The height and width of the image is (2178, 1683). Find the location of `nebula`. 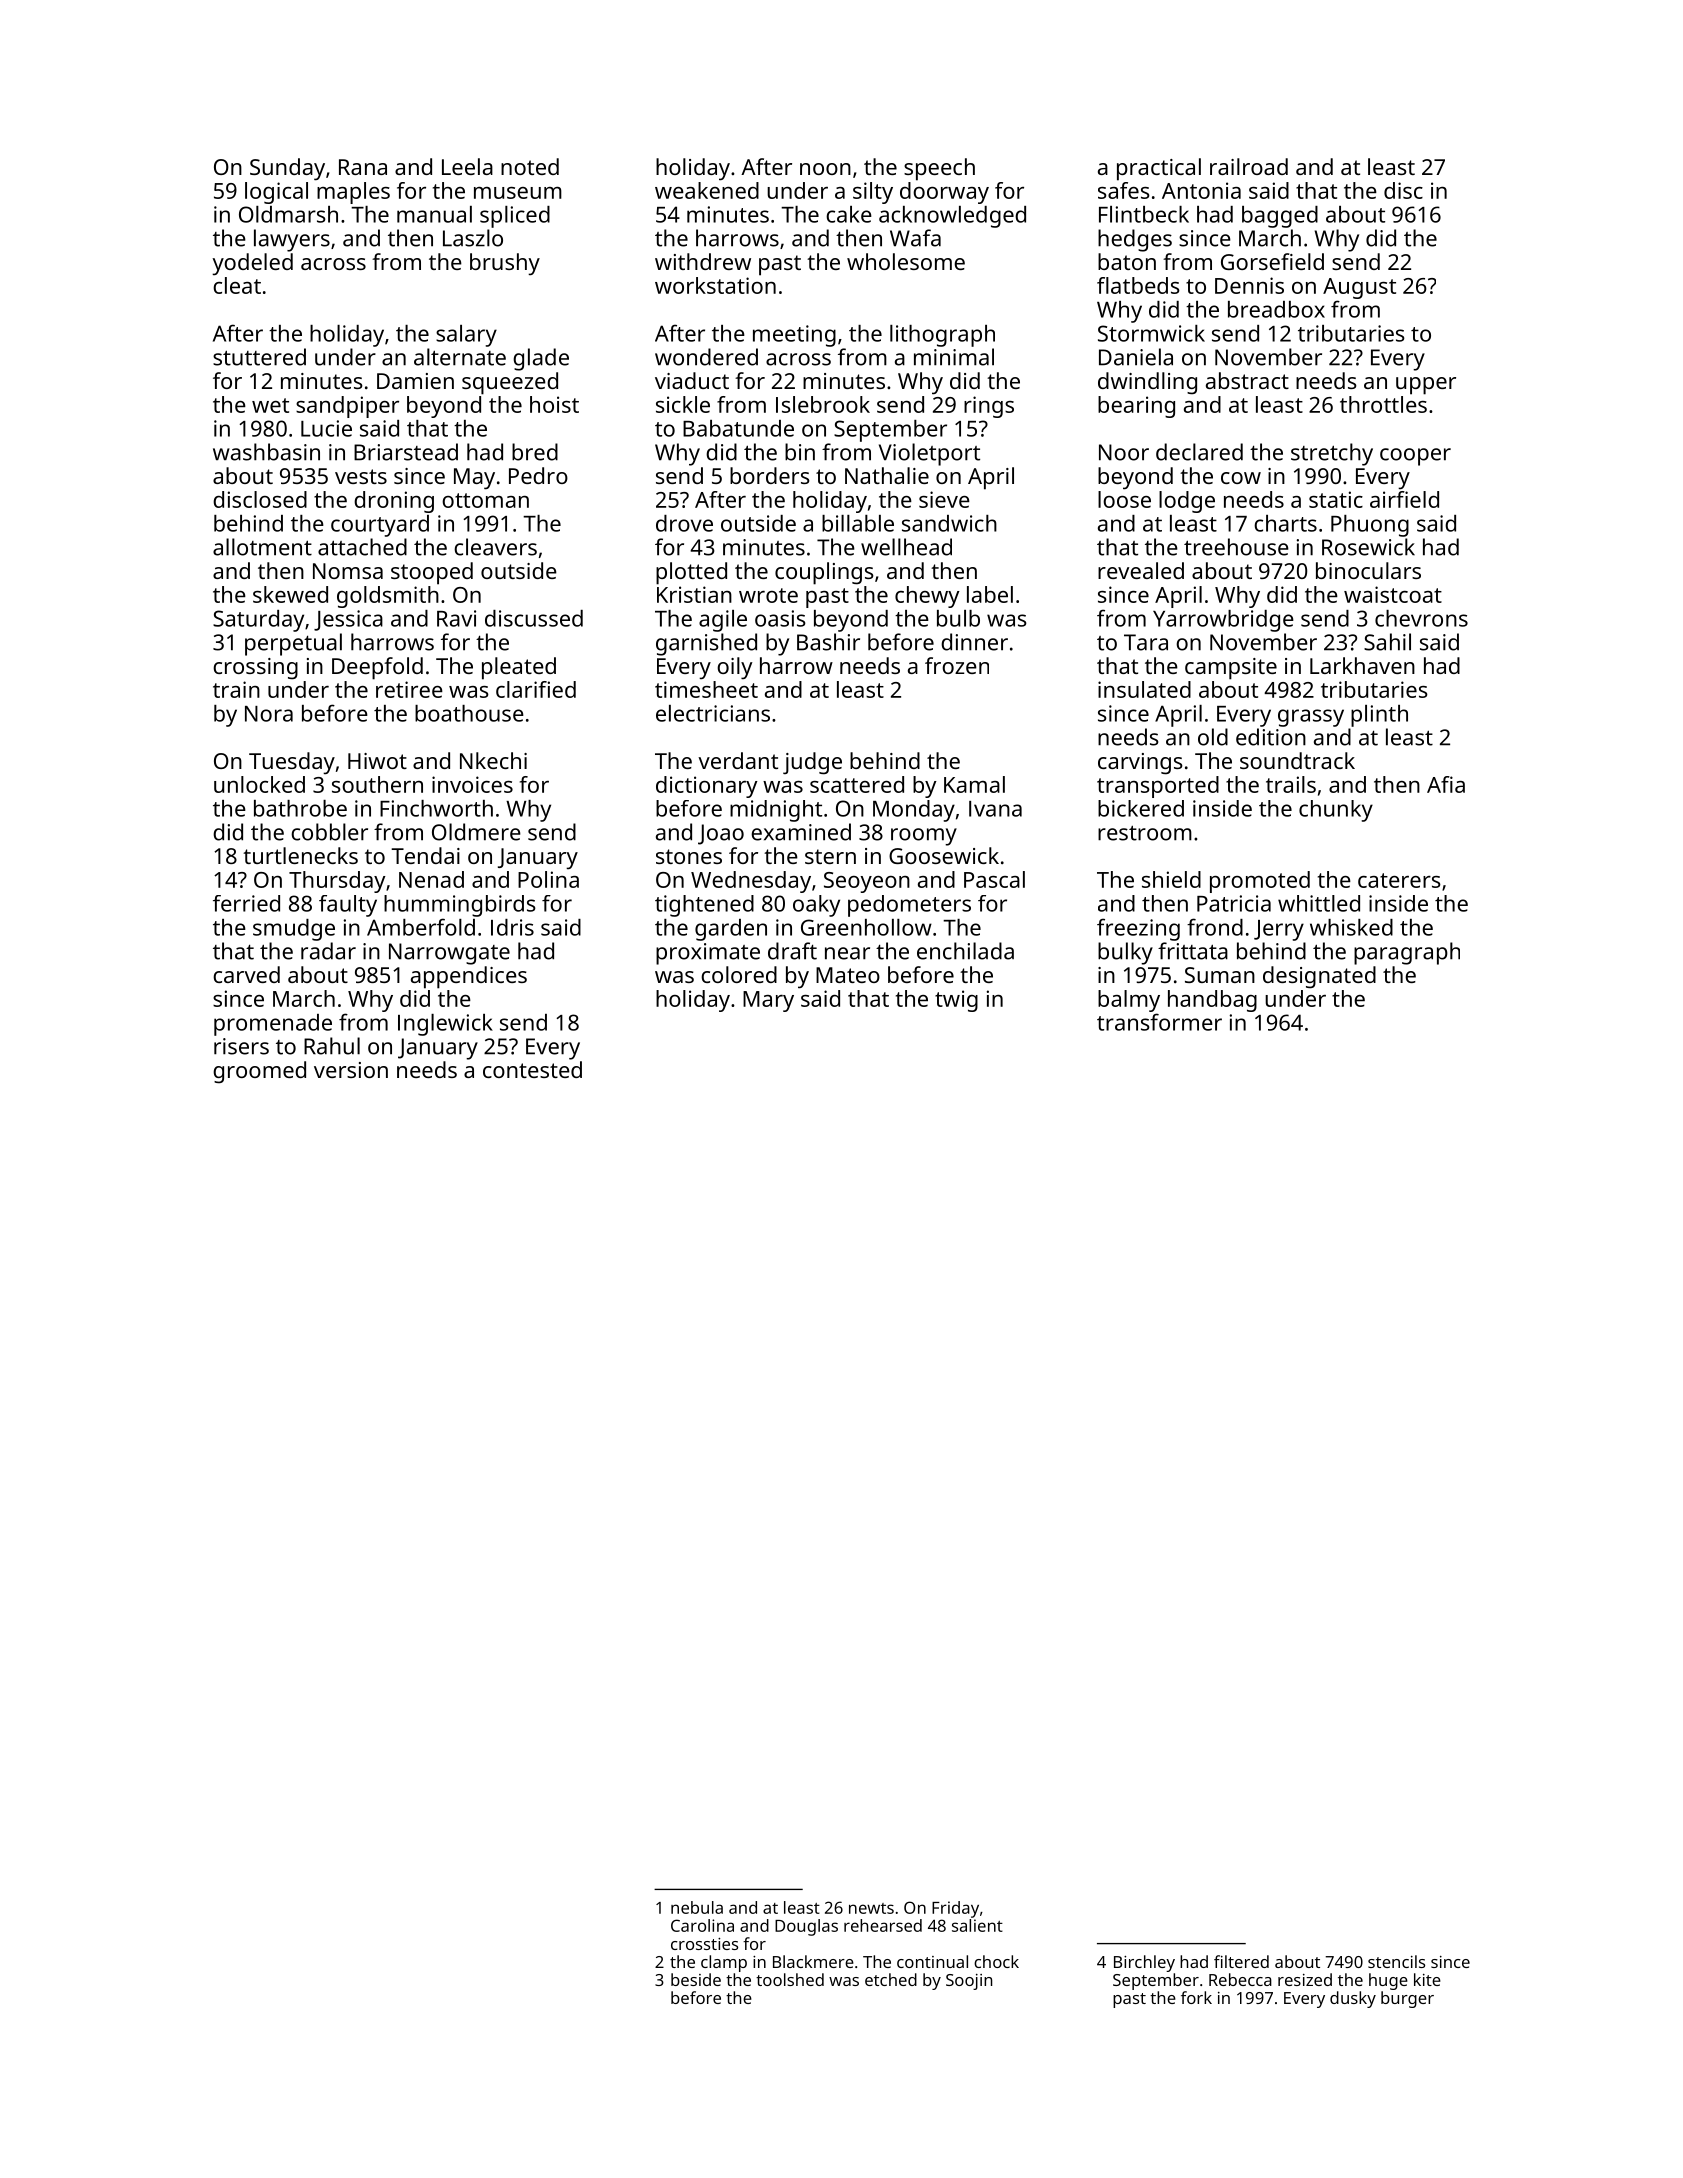

nebula is located at coordinates (697, 1907).
